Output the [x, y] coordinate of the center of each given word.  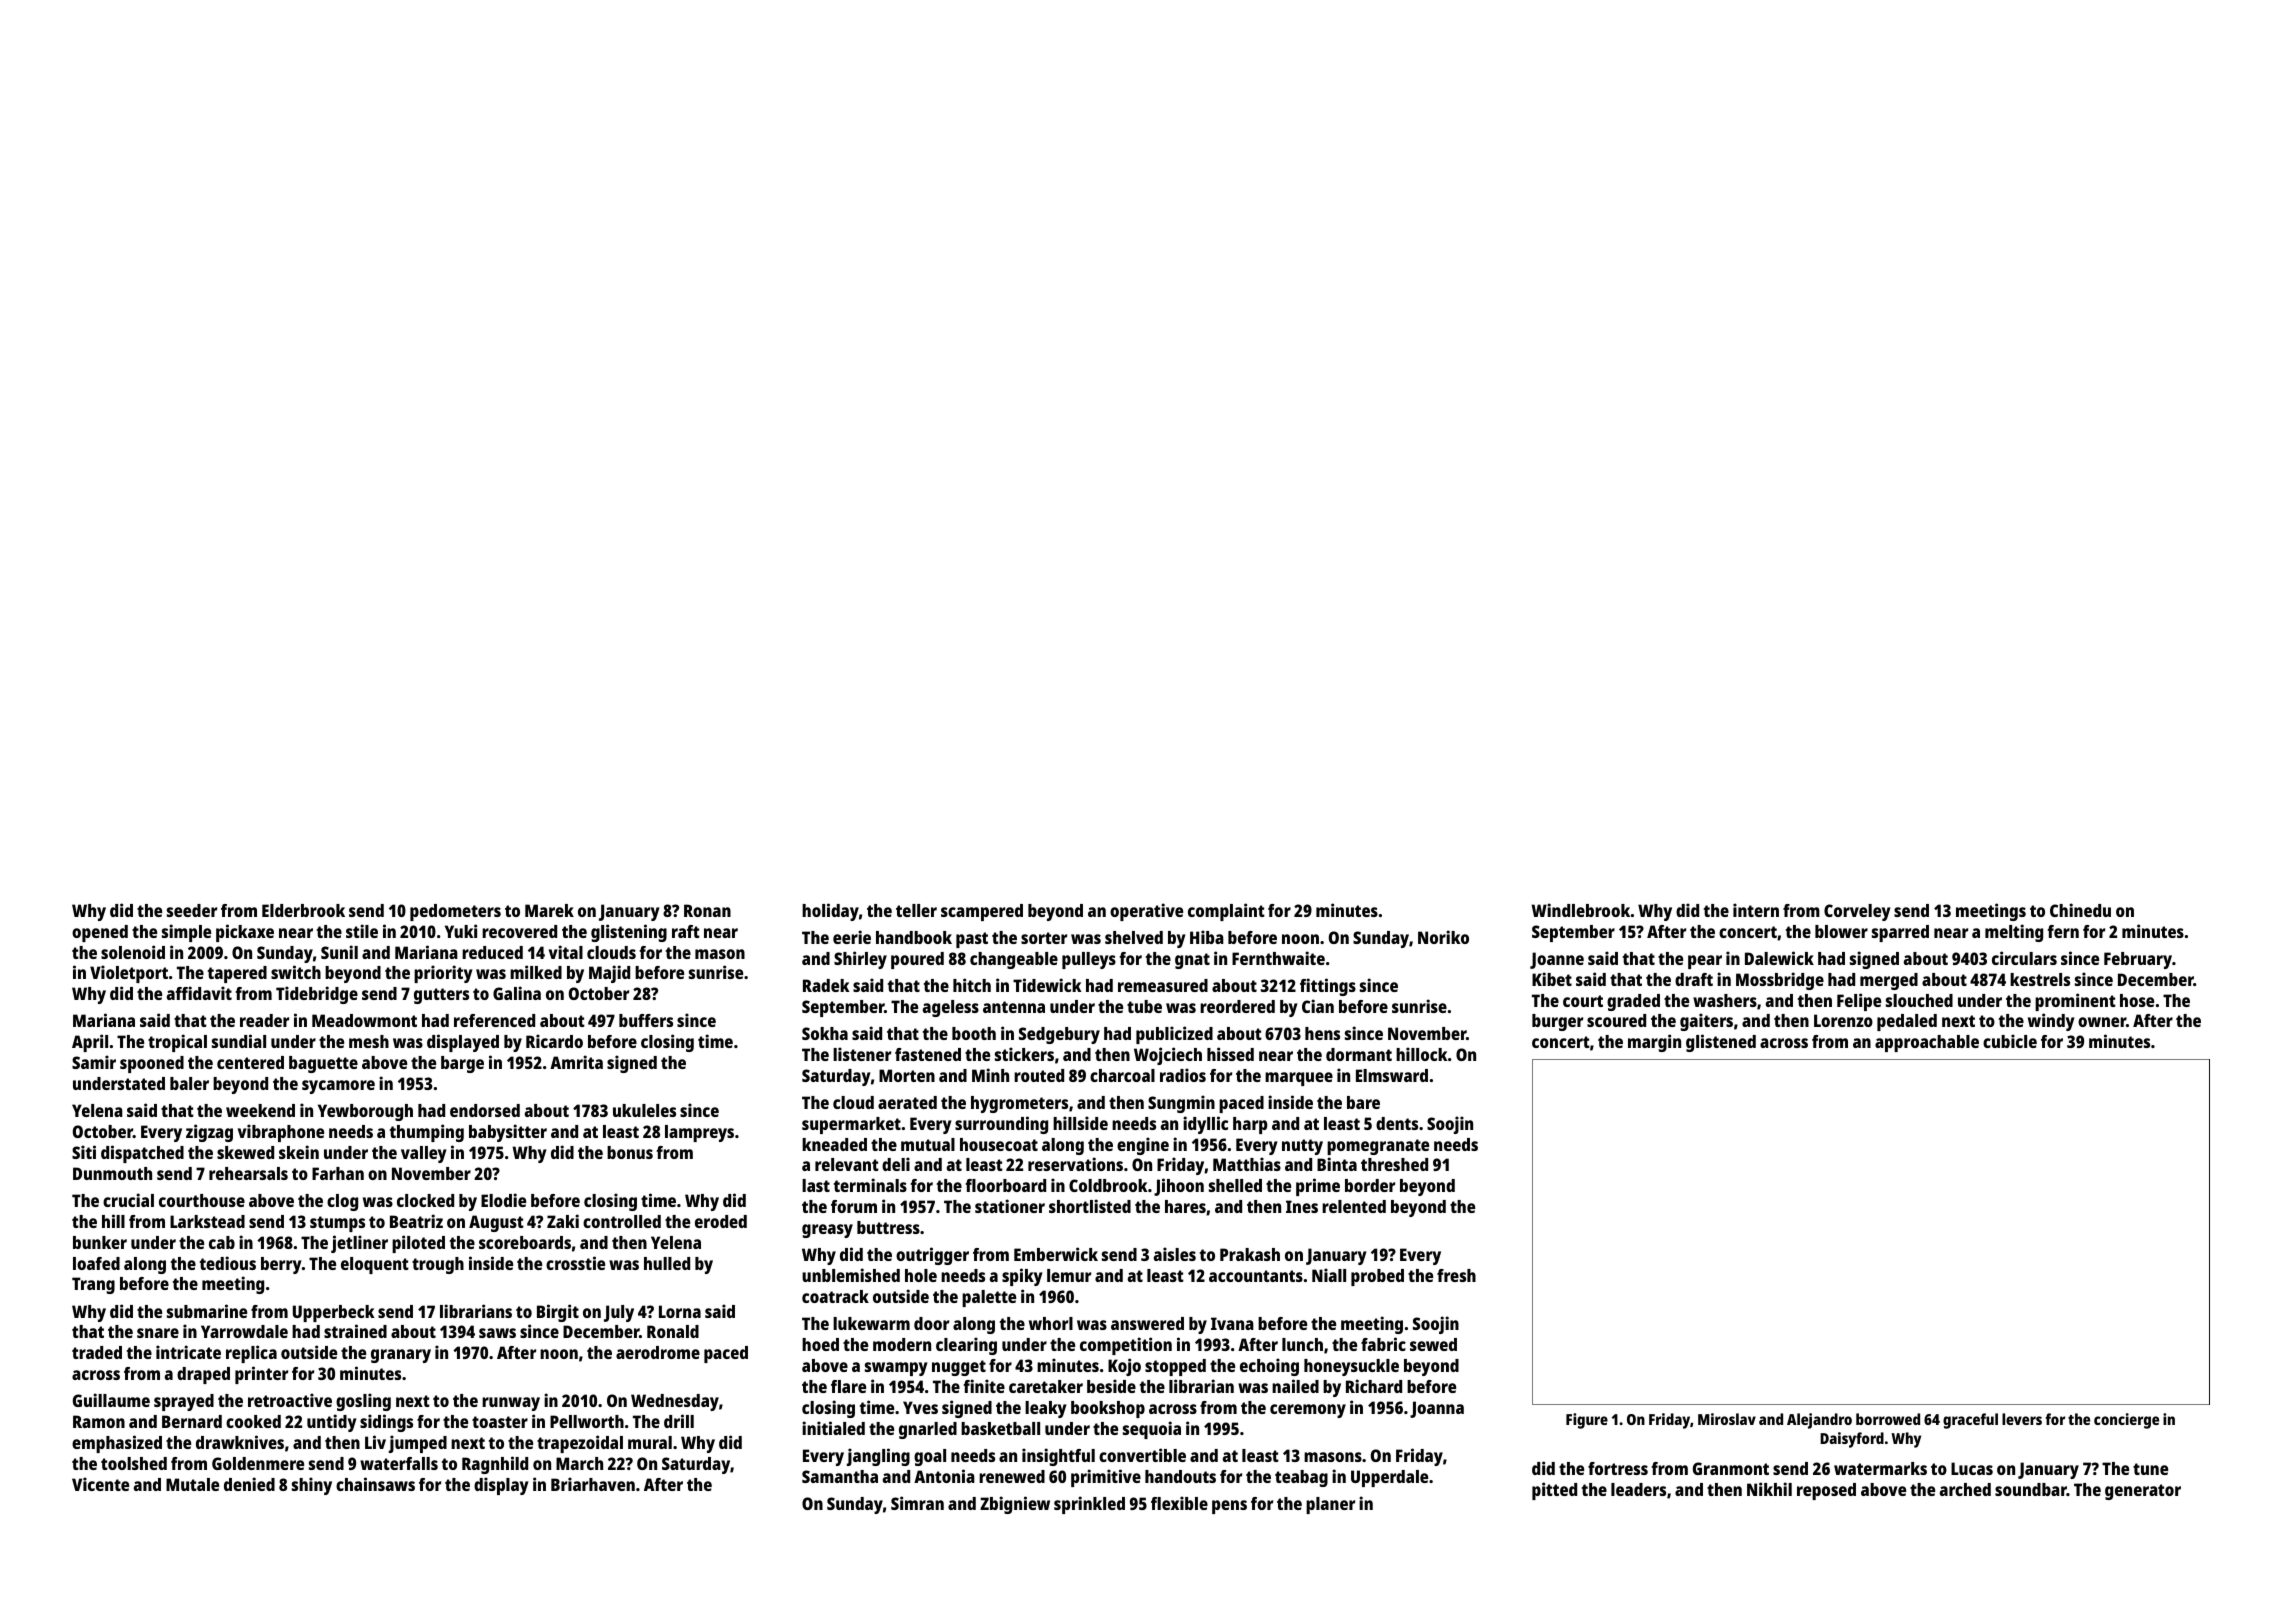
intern [1756, 910]
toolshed [134, 1463]
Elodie [503, 1200]
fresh [1456, 1275]
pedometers [455, 912]
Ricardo [554, 1041]
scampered [982, 912]
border [1370, 1185]
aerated [907, 1102]
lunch [1302, 1344]
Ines [1302, 1206]
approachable [1927, 1043]
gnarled [928, 1430]
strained [355, 1331]
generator [2143, 1492]
